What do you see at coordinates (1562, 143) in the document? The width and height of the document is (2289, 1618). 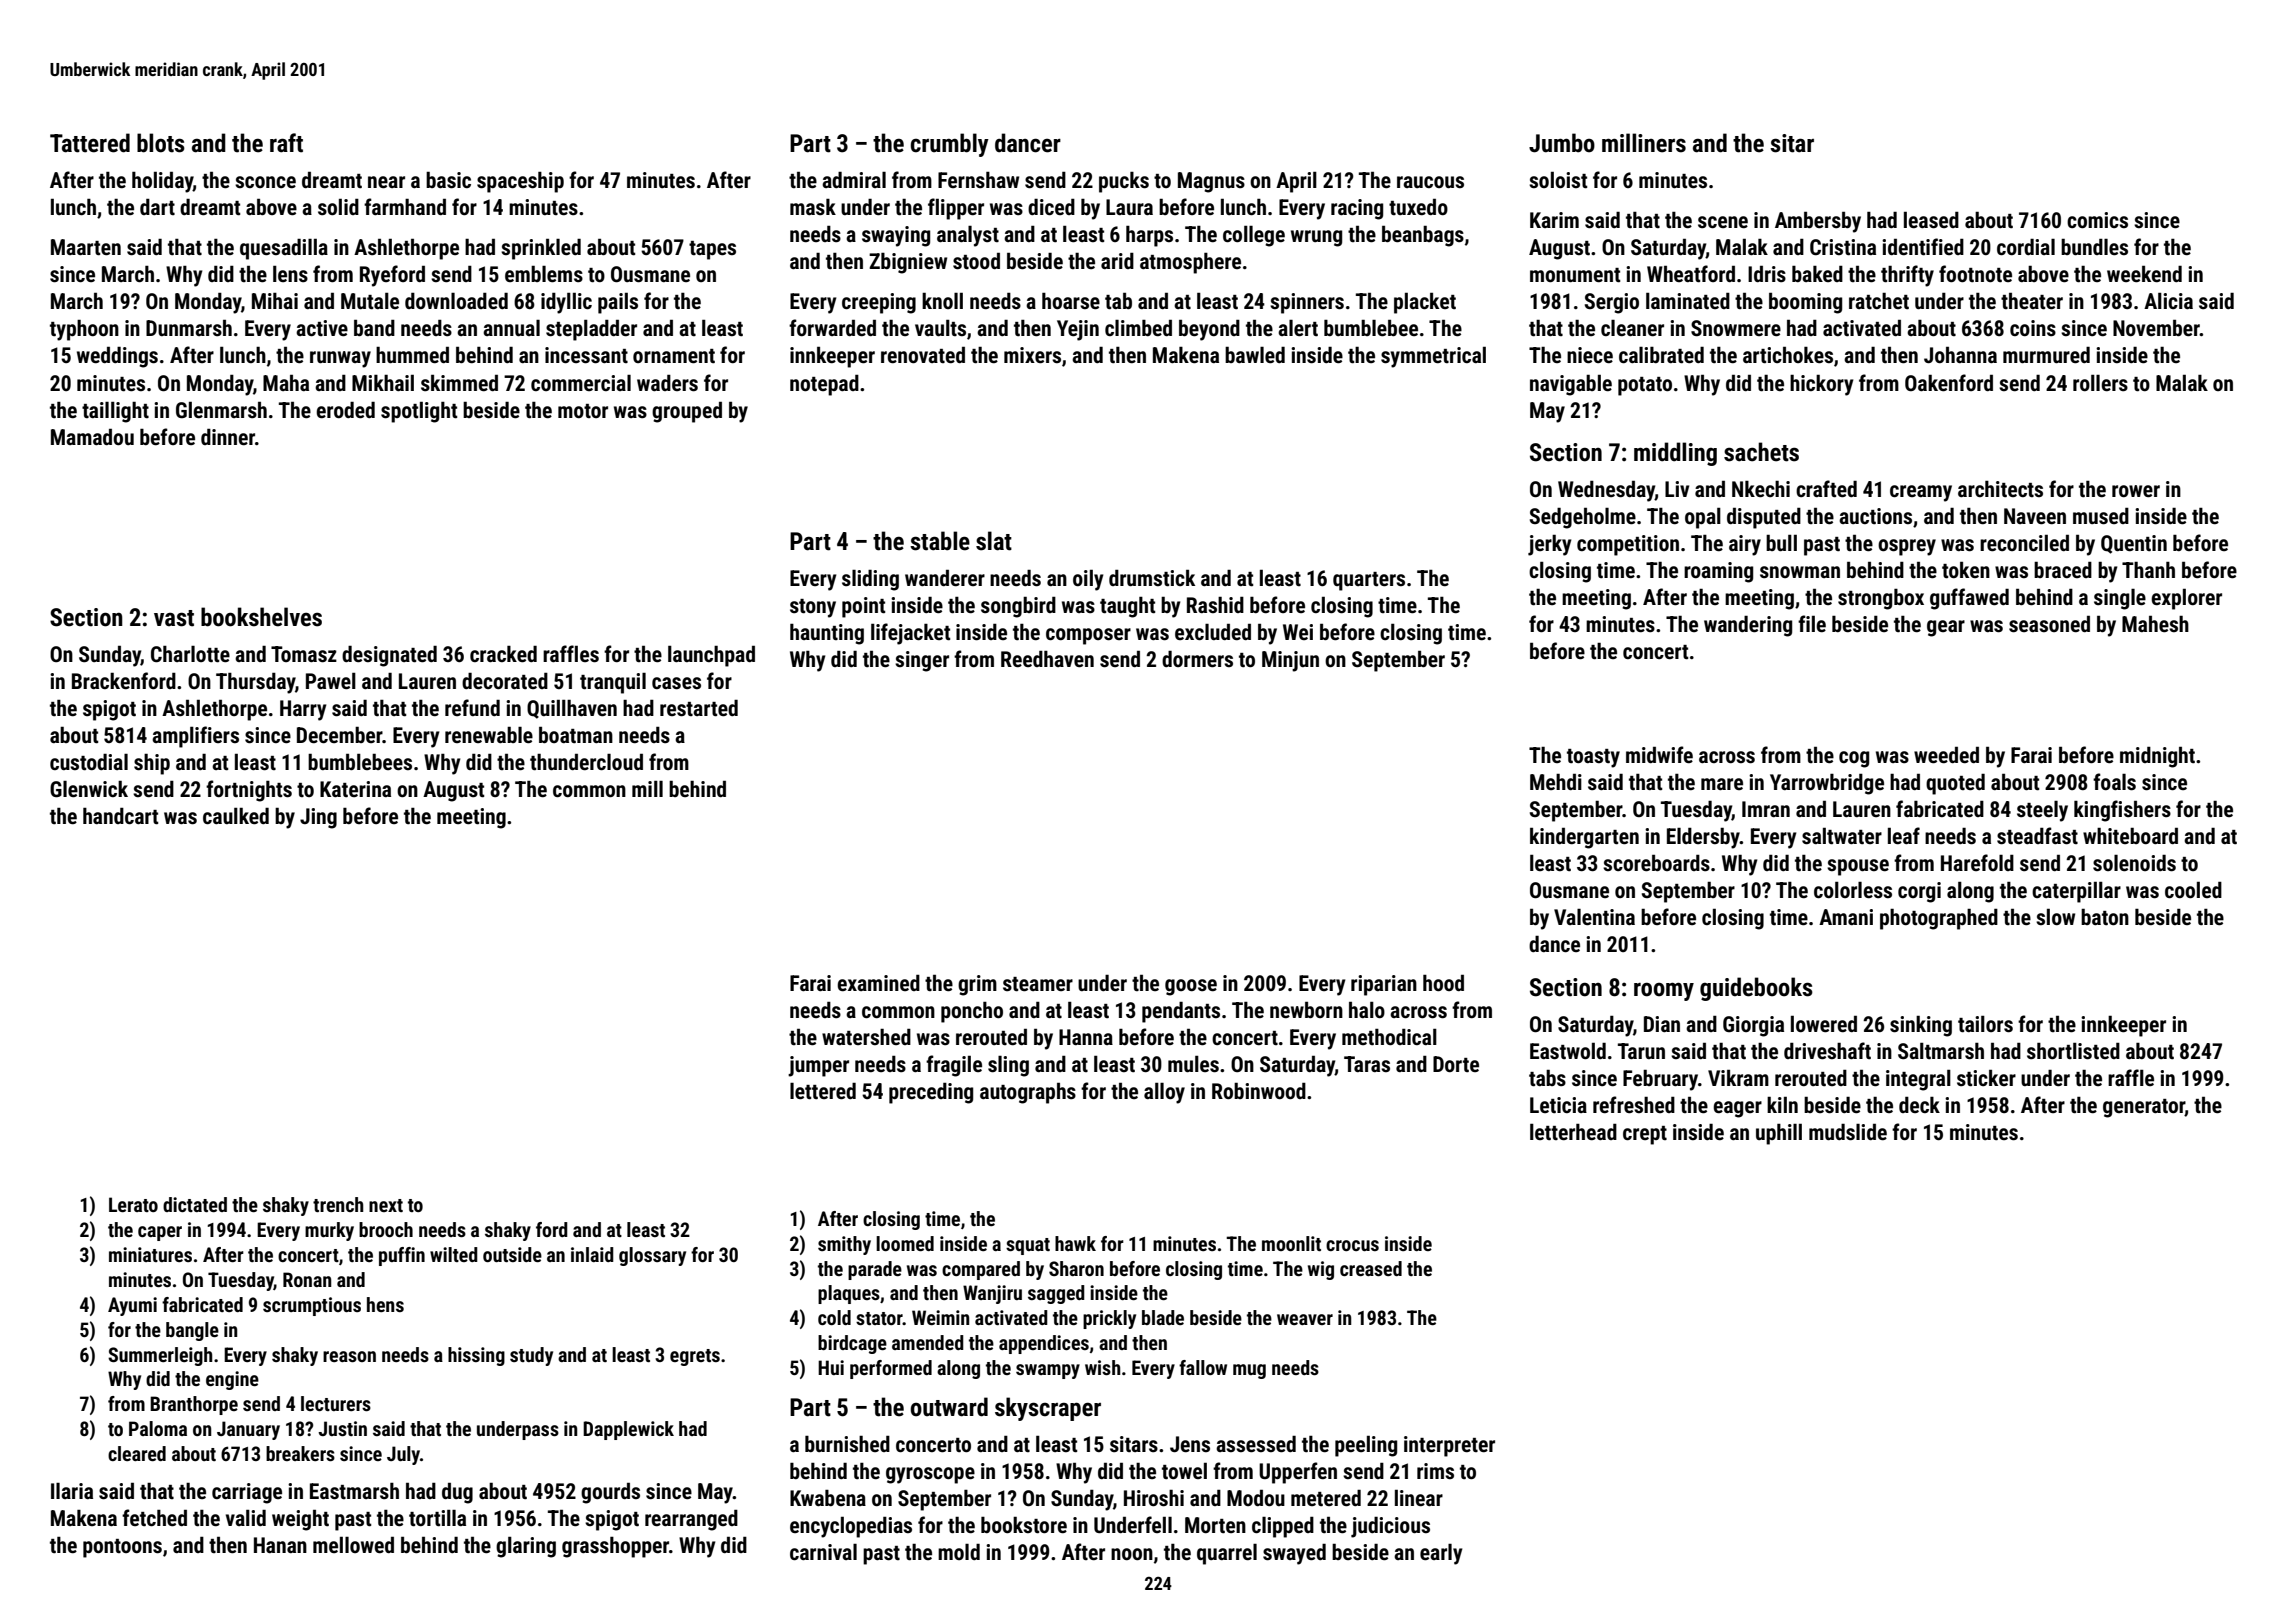 I see `Jumbo` at bounding box center [1562, 143].
